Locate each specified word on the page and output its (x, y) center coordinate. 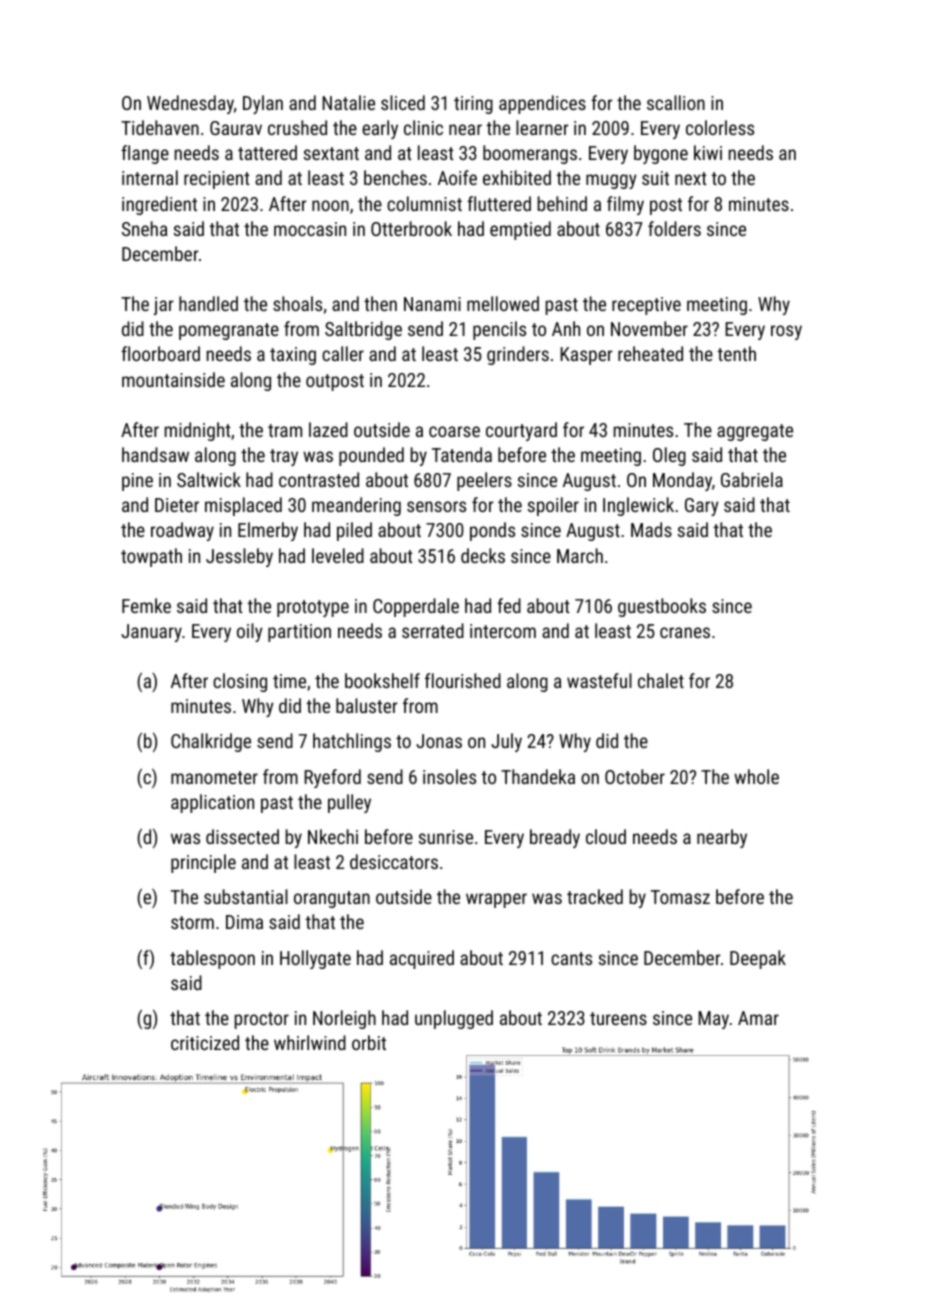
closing (240, 682)
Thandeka (538, 776)
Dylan (263, 104)
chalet (661, 680)
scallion (676, 102)
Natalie (348, 102)
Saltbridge (363, 330)
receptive (646, 306)
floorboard (160, 353)
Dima (244, 922)
